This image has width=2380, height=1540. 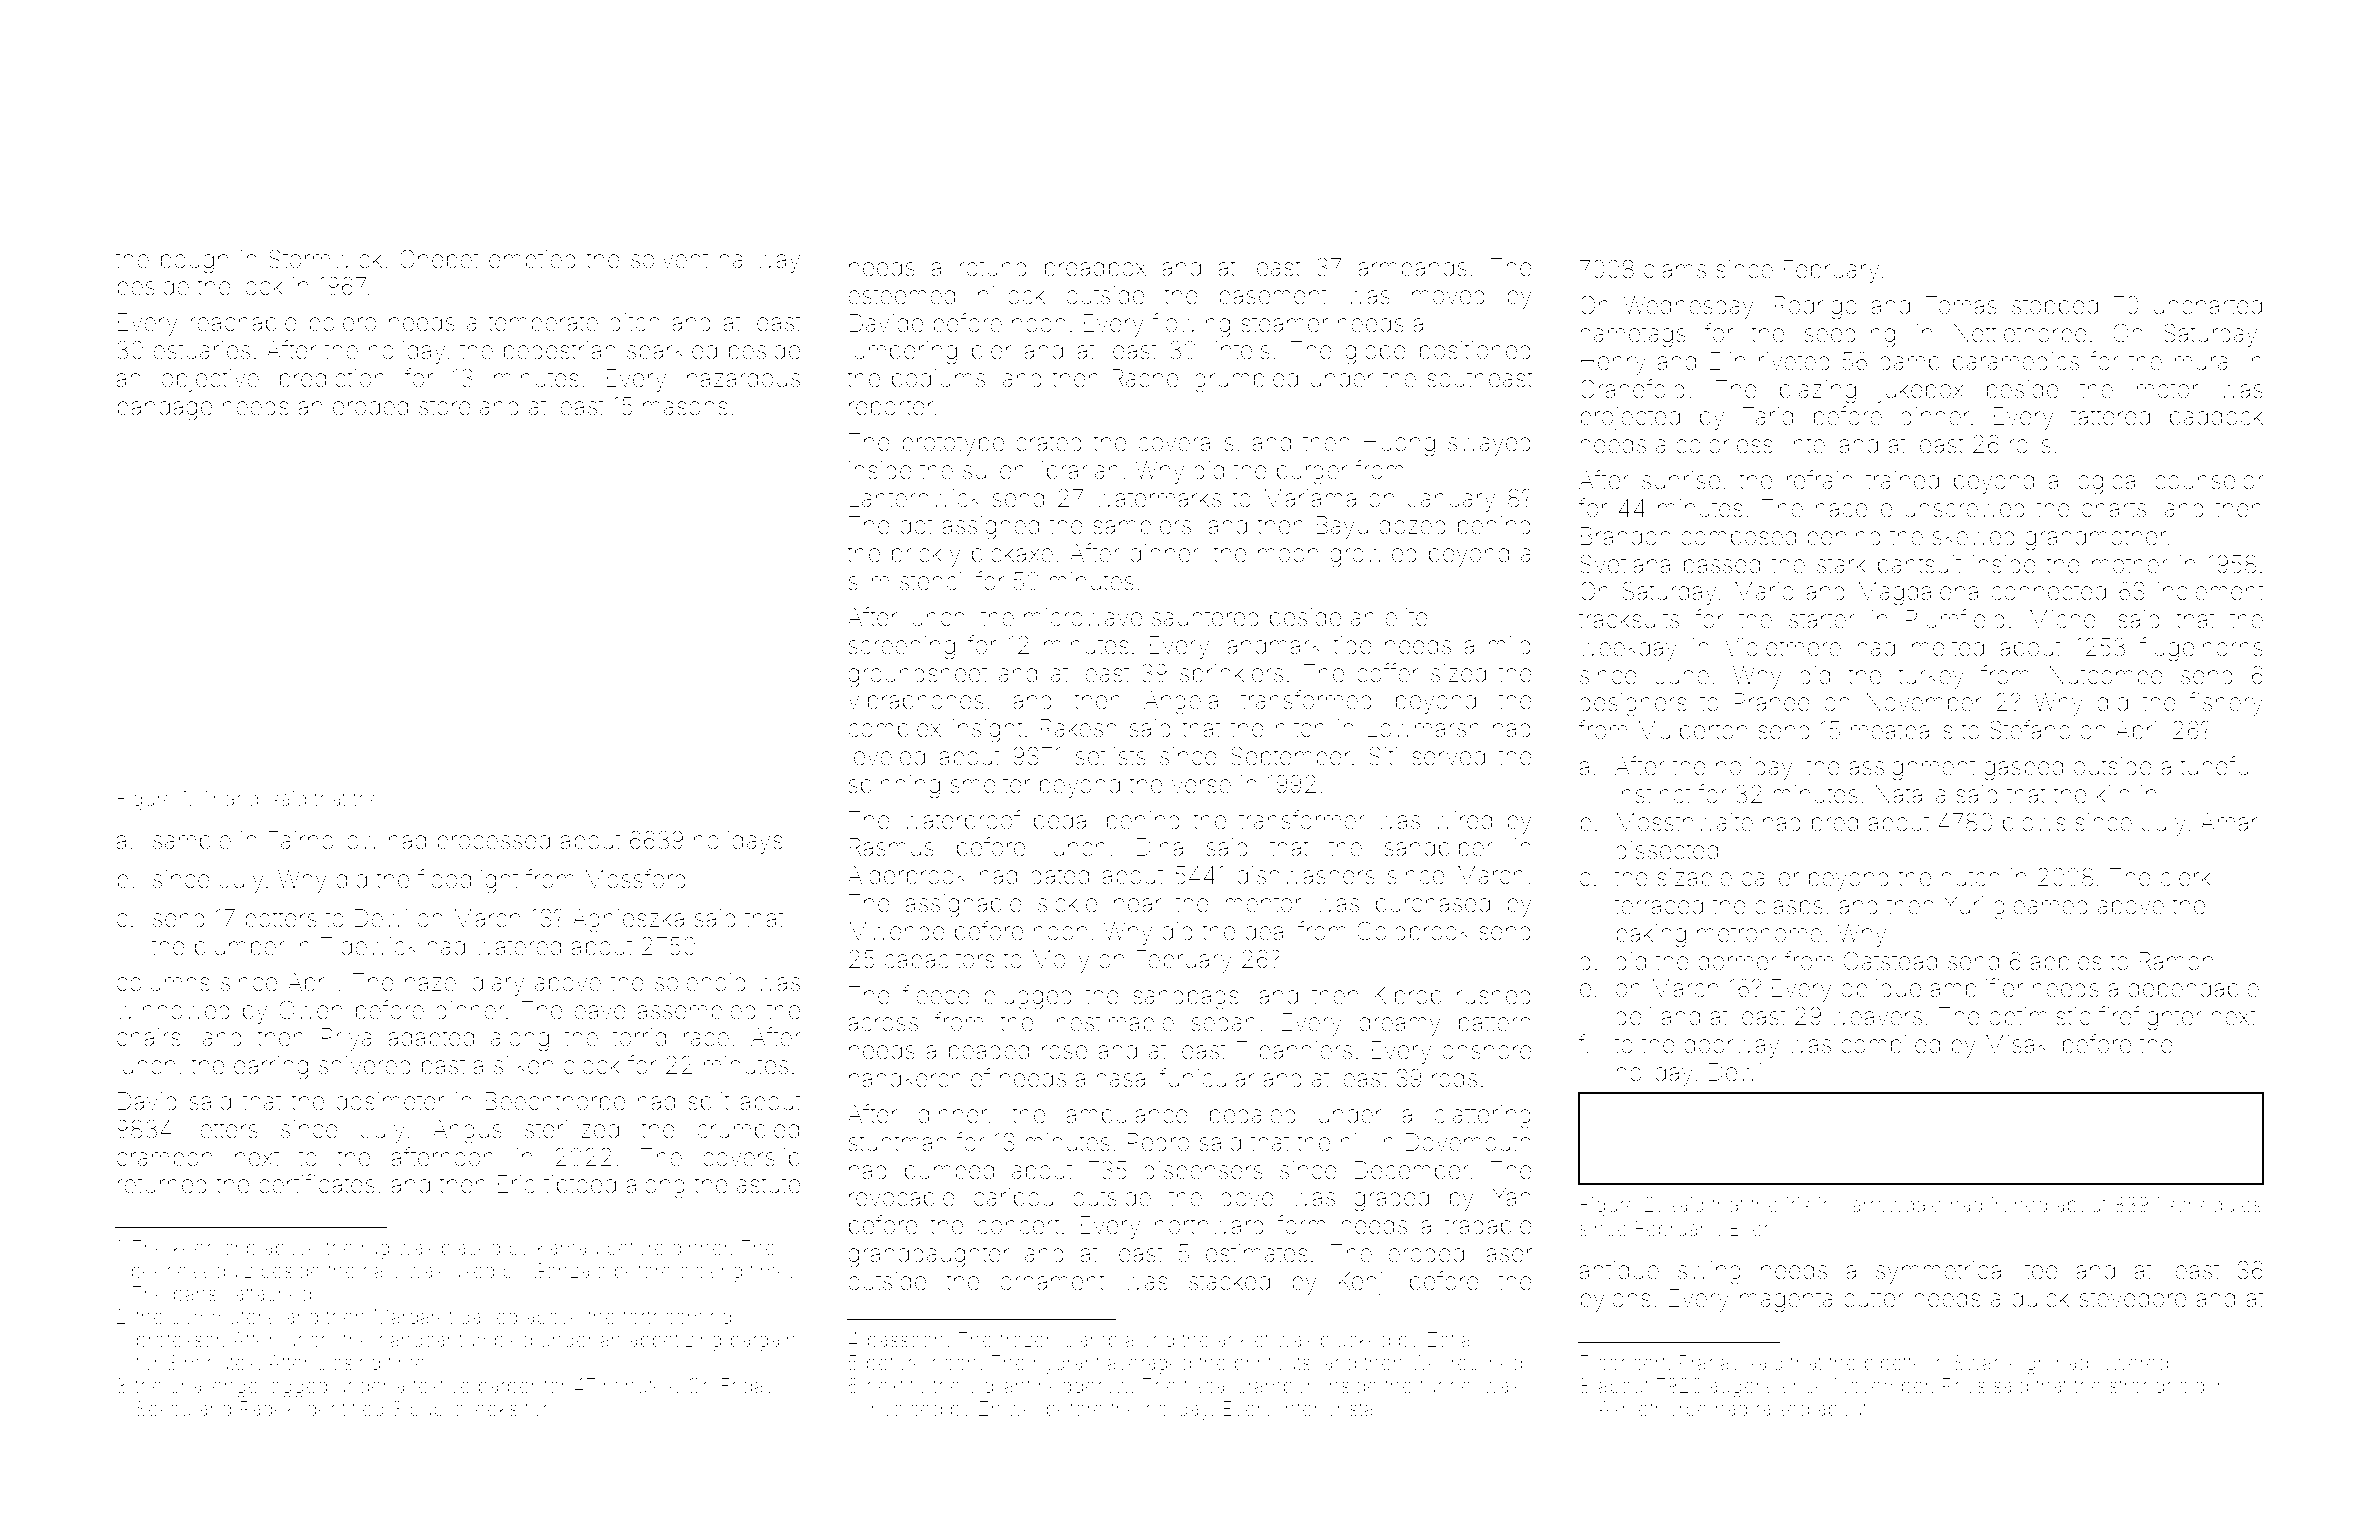 I want to click on Huong, so click(x=1399, y=445).
